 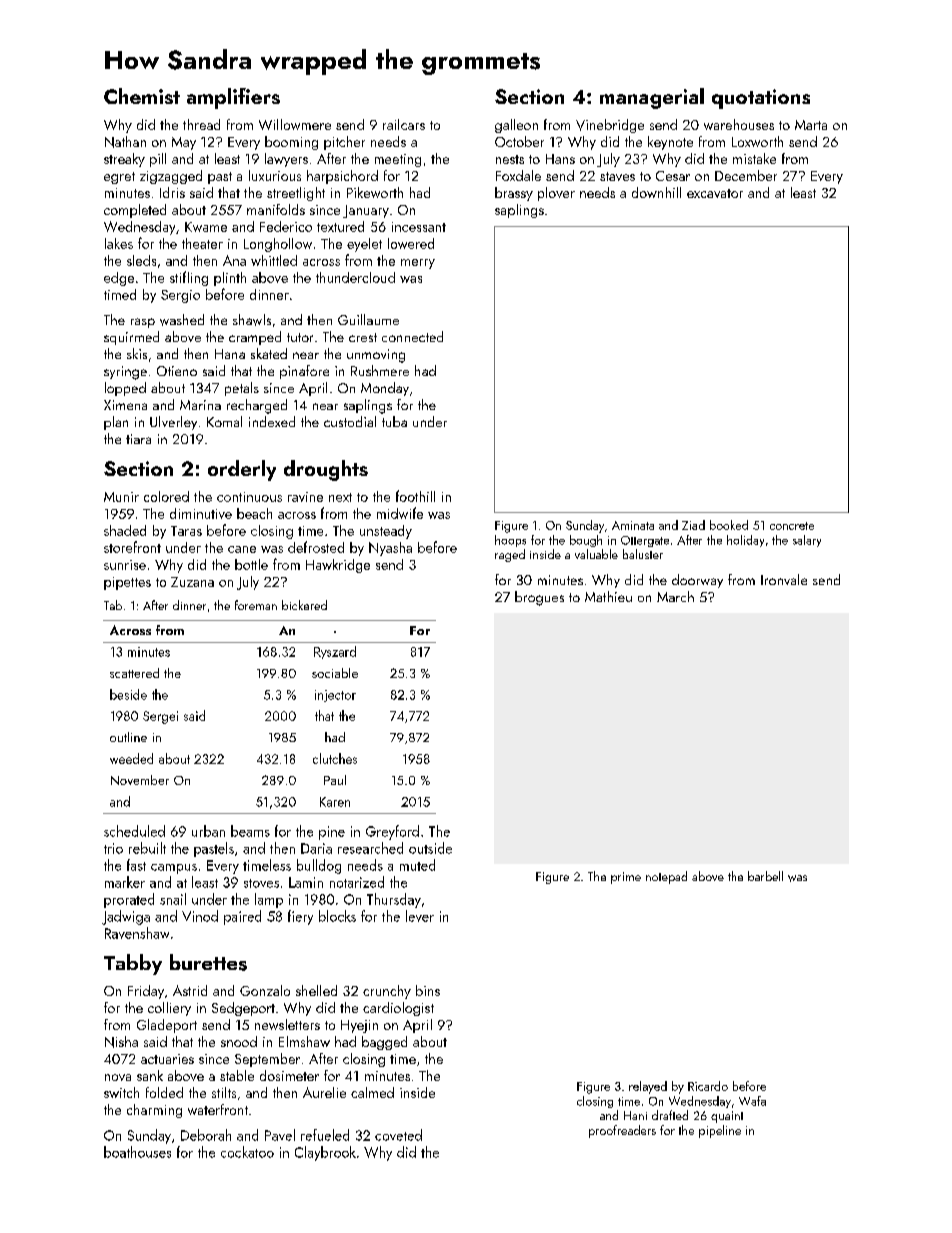 I want to click on galleon, so click(x=516, y=126).
